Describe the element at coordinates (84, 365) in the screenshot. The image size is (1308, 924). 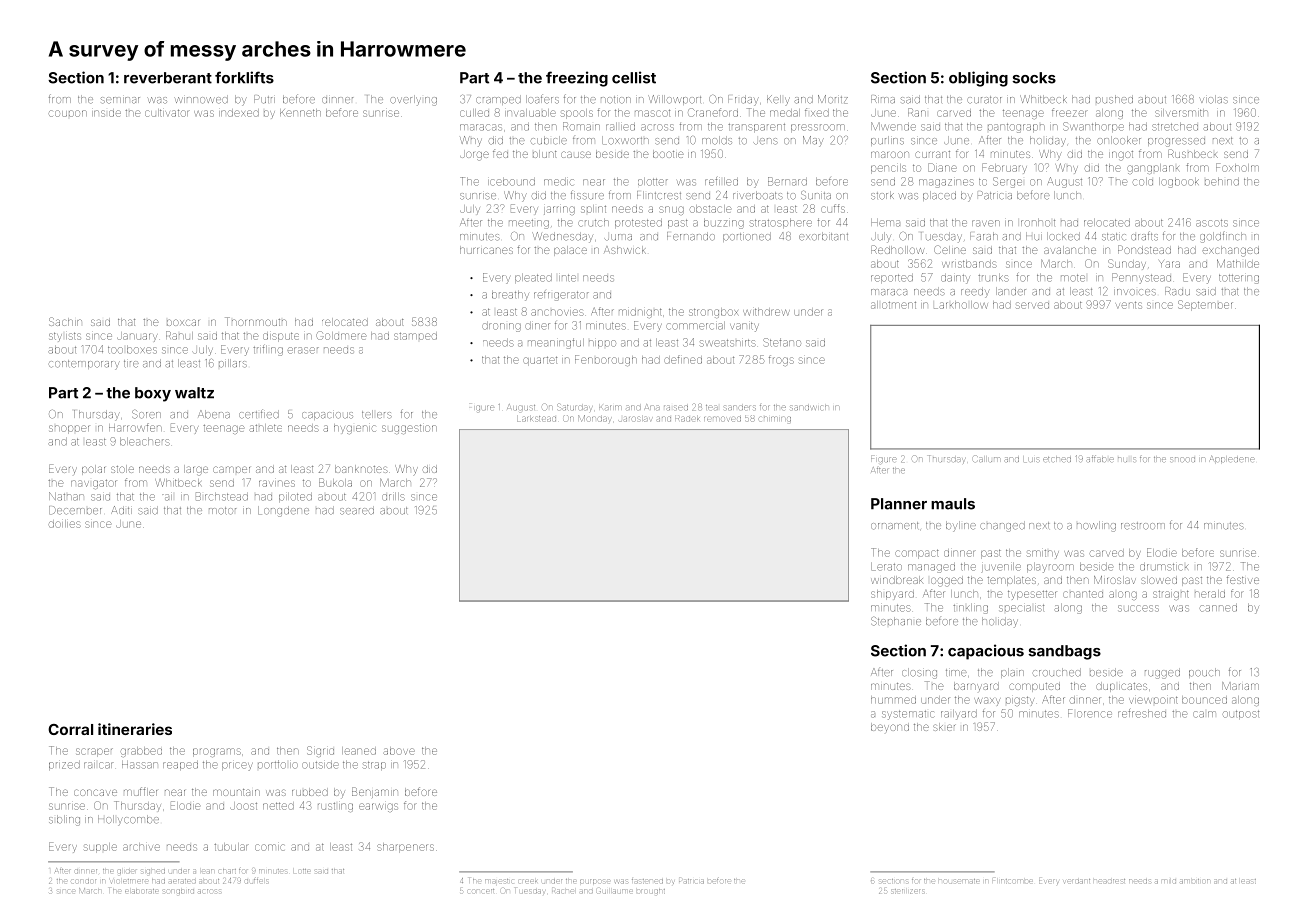
I see `contemporary` at that location.
